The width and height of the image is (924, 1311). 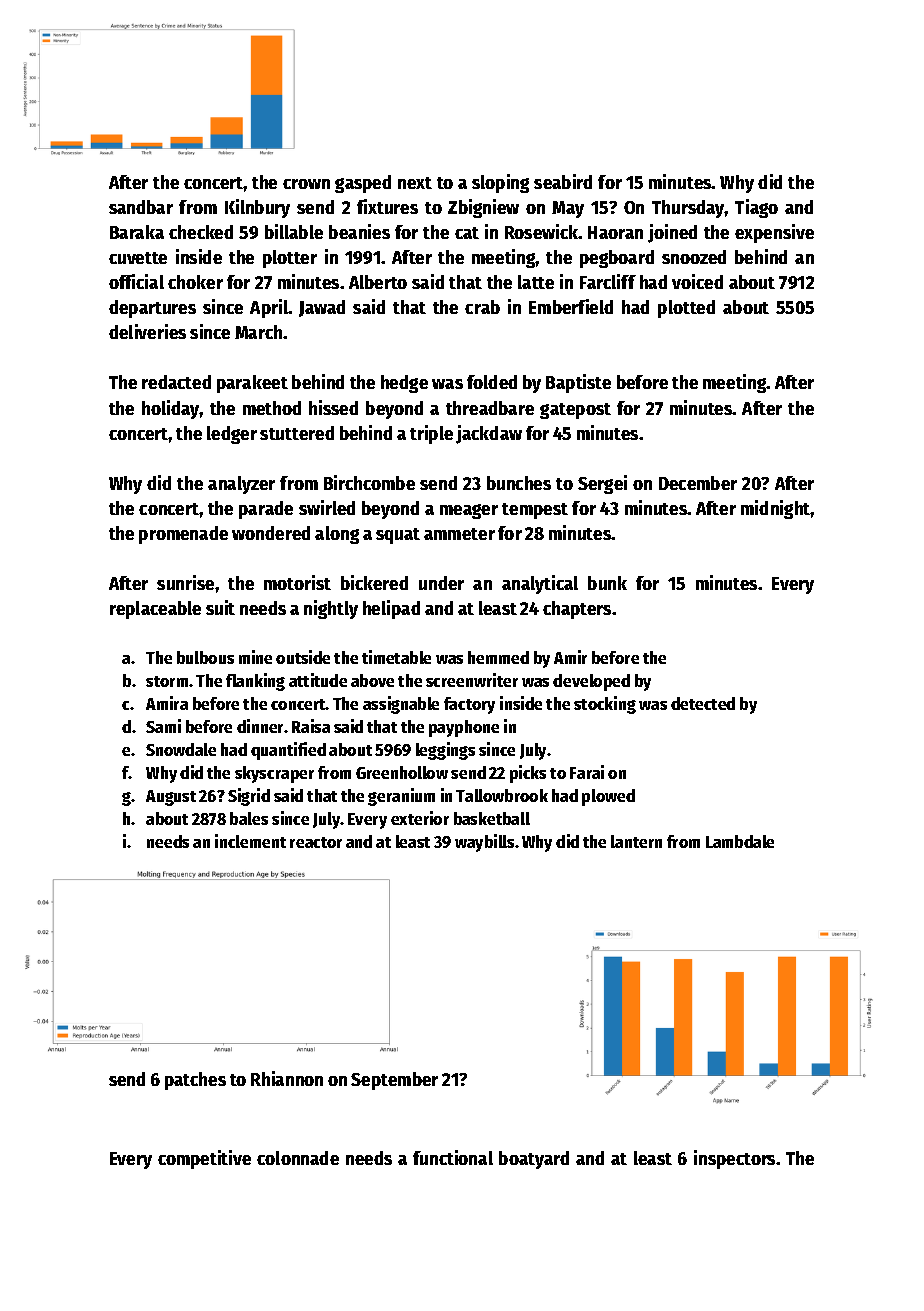 What do you see at coordinates (776, 509) in the image?
I see `midnight` at bounding box center [776, 509].
